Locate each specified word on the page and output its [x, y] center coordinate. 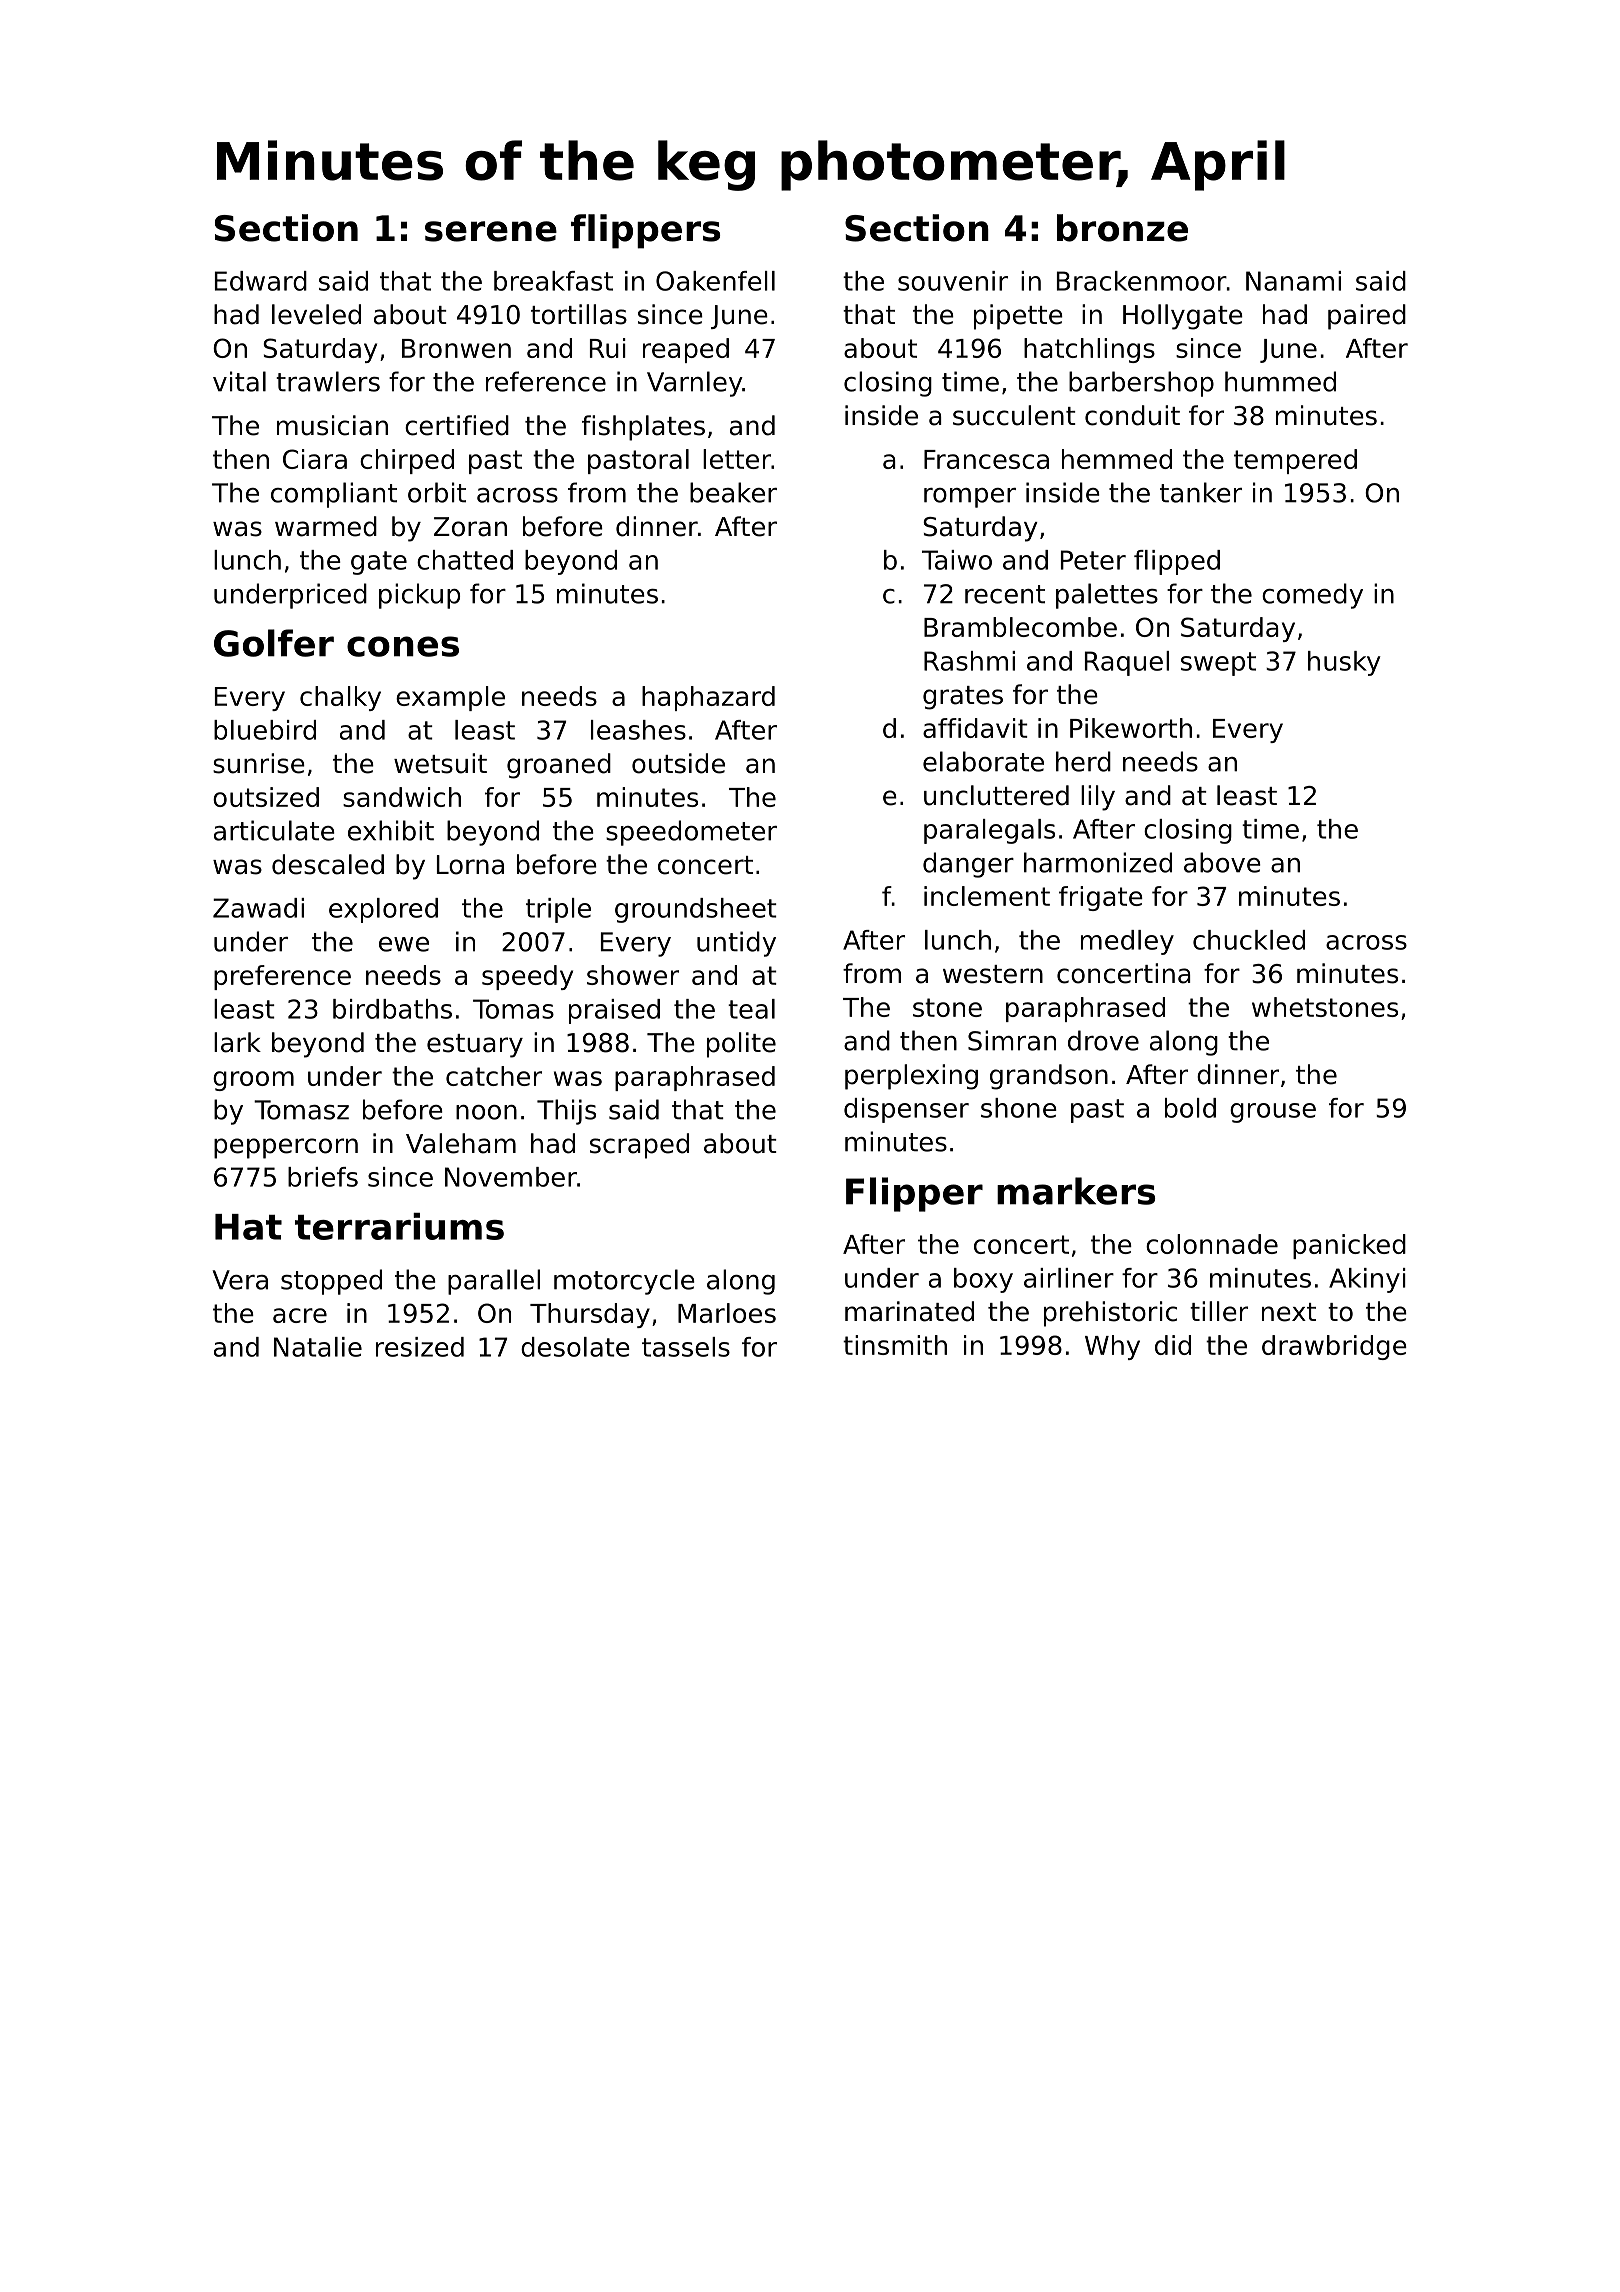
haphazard [708, 698]
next [1289, 1312]
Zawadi [258, 908]
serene [491, 231]
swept [1218, 664]
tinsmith [895, 1345]
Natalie [318, 1347]
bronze [1122, 228]
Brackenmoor [1142, 281]
